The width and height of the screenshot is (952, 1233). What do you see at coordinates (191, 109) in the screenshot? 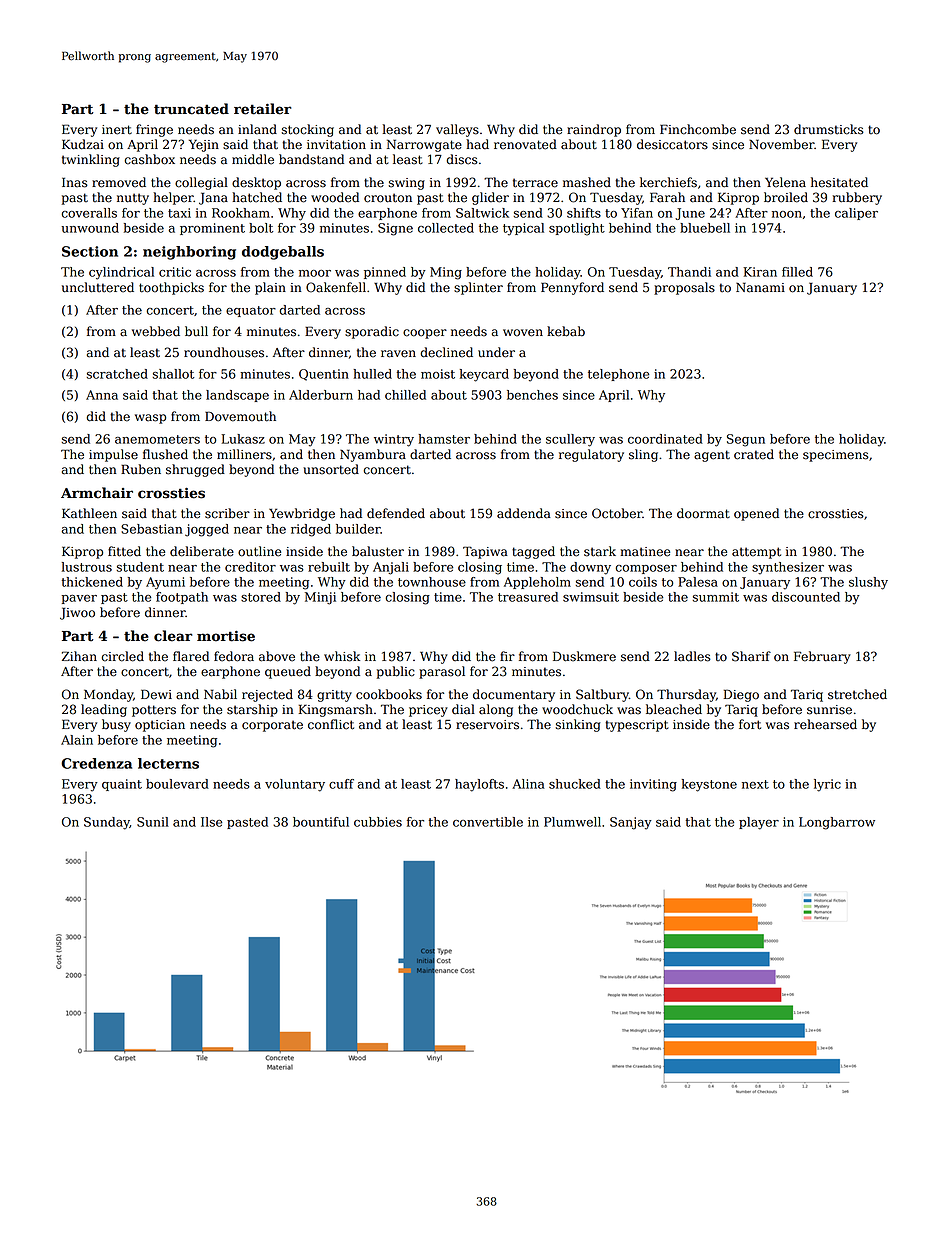
I see `truncated` at bounding box center [191, 109].
